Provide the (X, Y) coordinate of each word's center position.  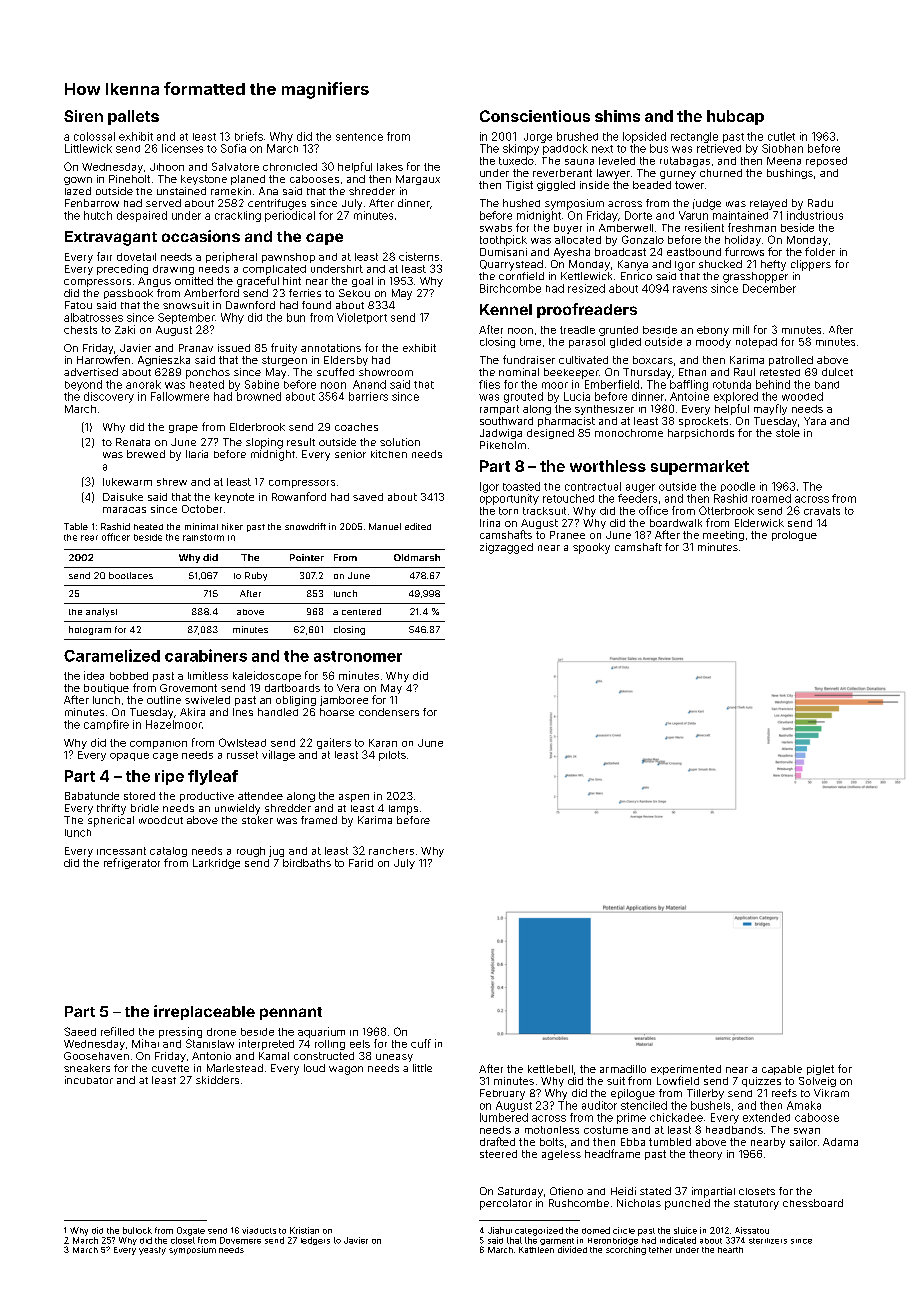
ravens (690, 289)
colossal (94, 136)
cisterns (419, 256)
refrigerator (132, 863)
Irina (490, 523)
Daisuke (123, 497)
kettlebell (550, 1069)
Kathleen (536, 1250)
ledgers (315, 1241)
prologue (794, 536)
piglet (820, 1070)
